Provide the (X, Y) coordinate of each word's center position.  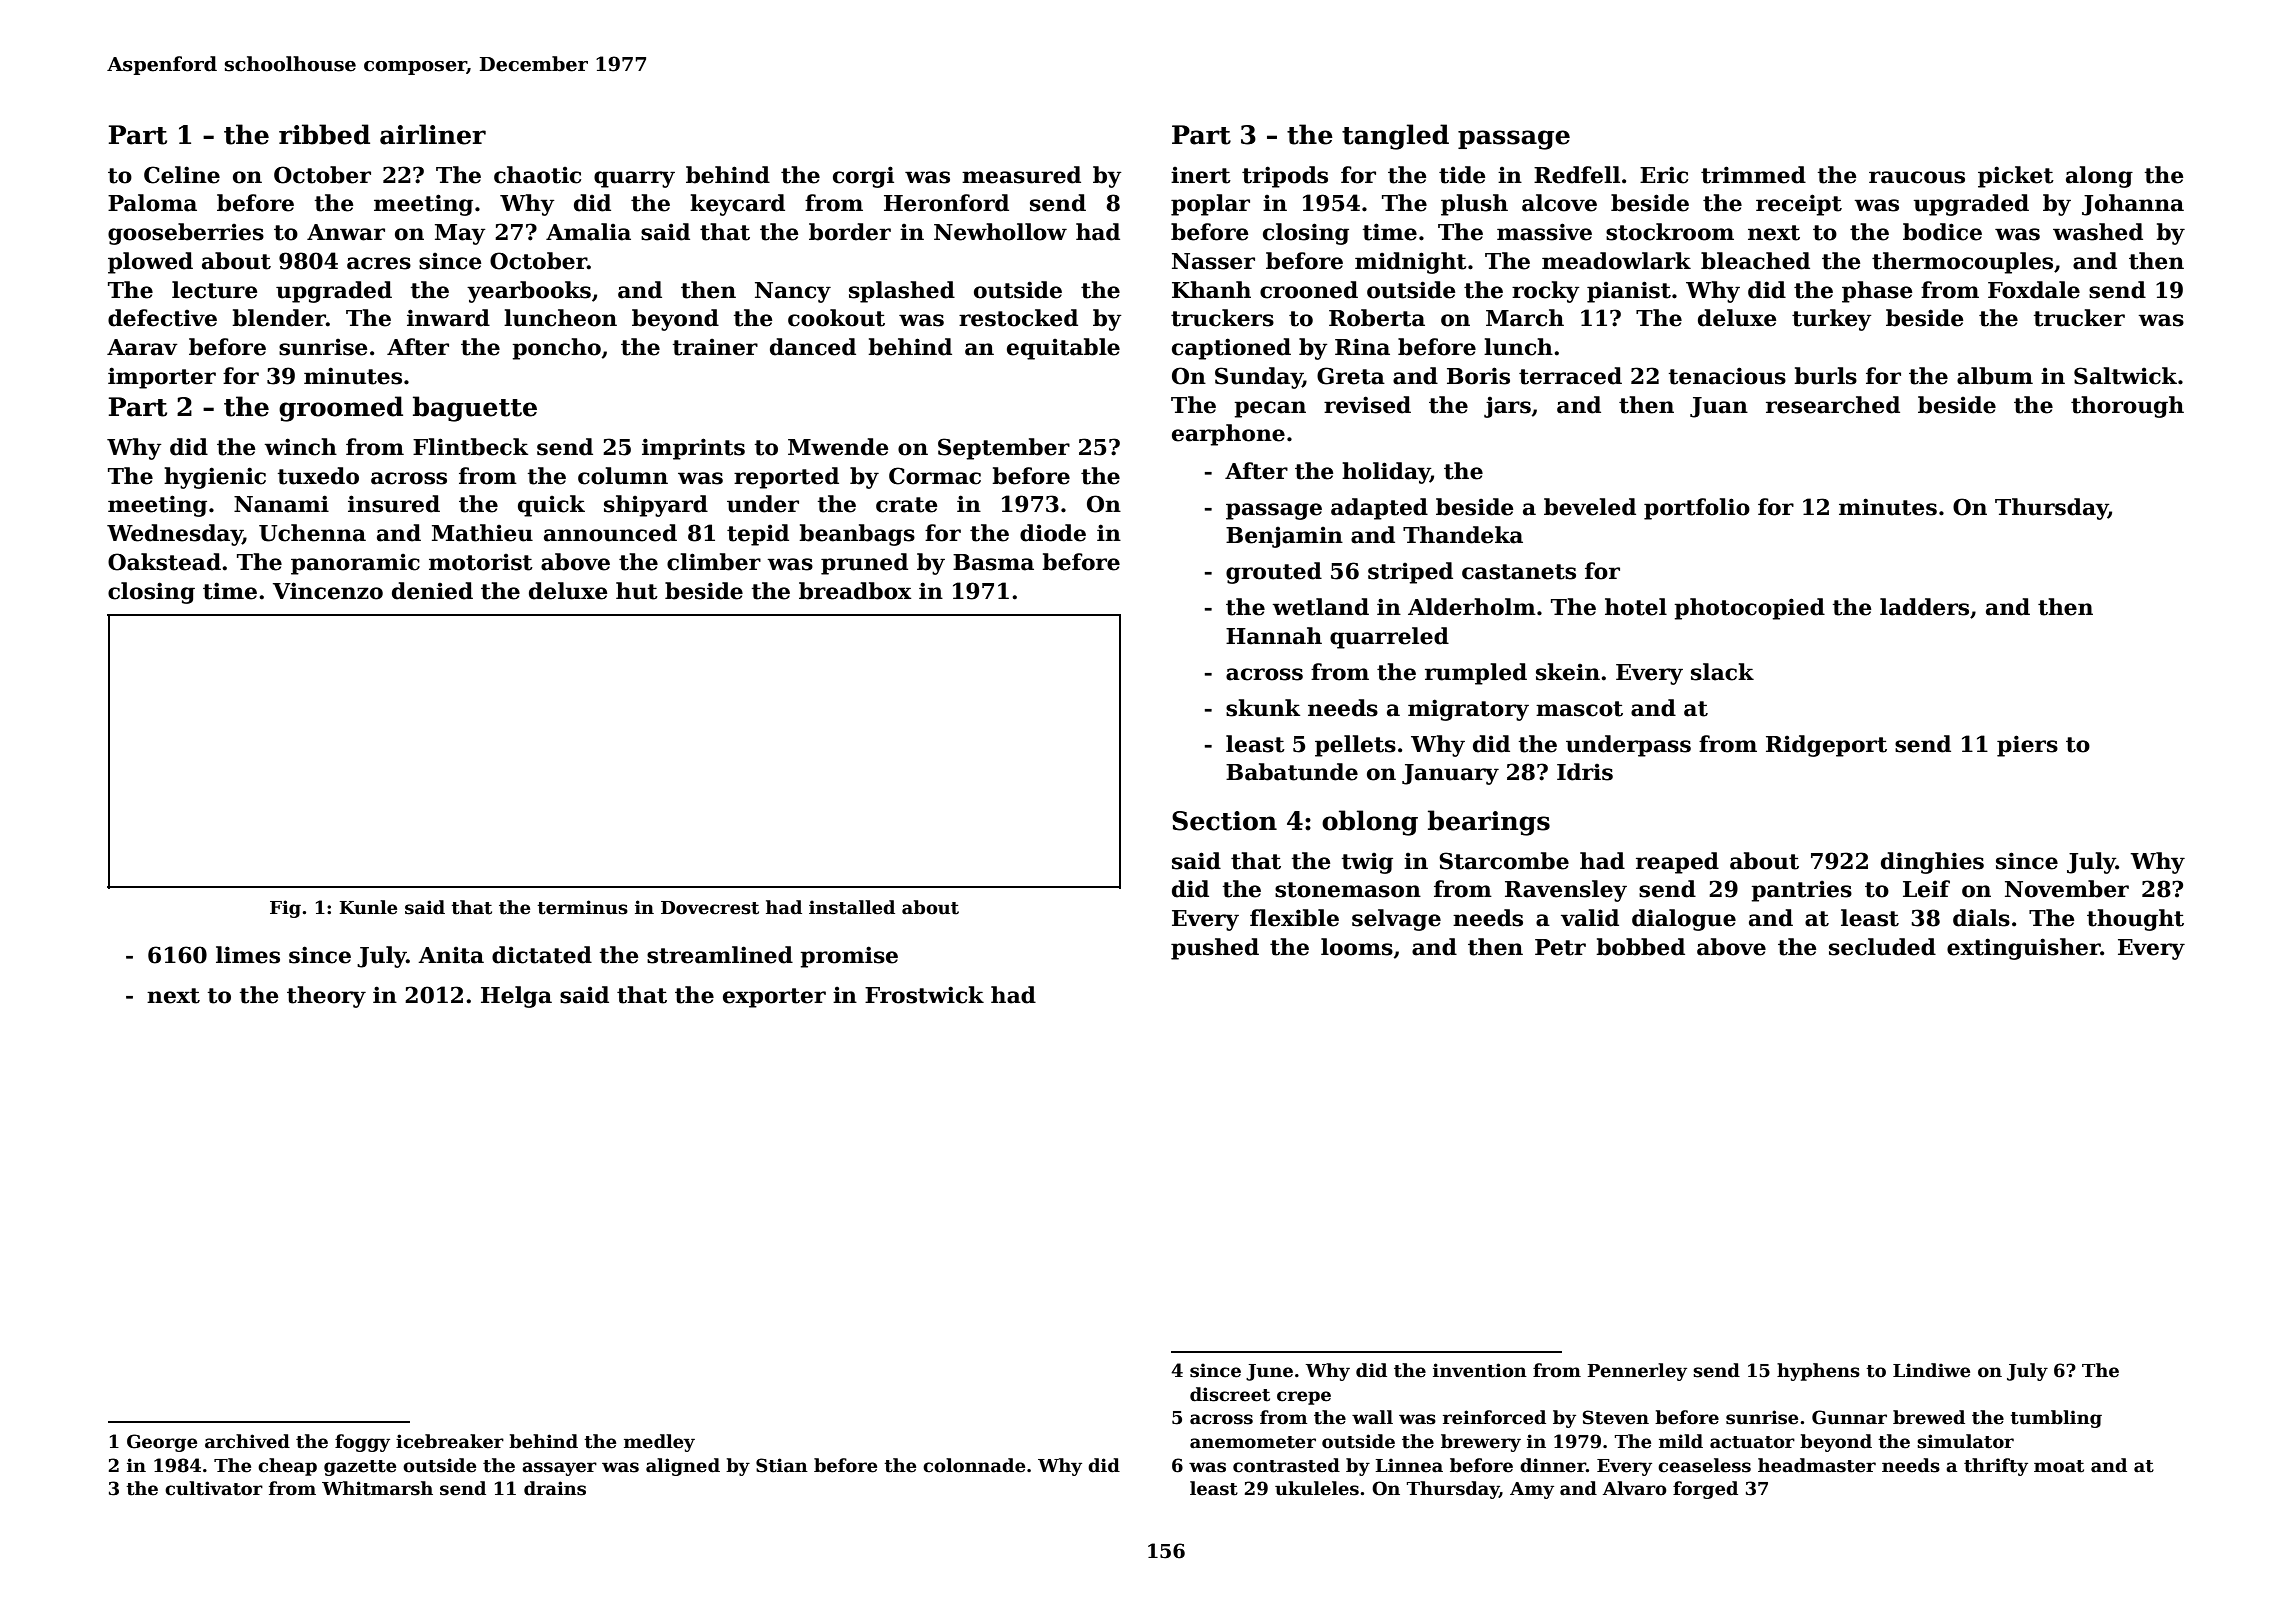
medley (659, 1443)
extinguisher (2024, 949)
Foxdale (2034, 290)
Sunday (1259, 378)
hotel (1636, 607)
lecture (214, 290)
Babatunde (1292, 772)
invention (1480, 1370)
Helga (516, 997)
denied (432, 591)
